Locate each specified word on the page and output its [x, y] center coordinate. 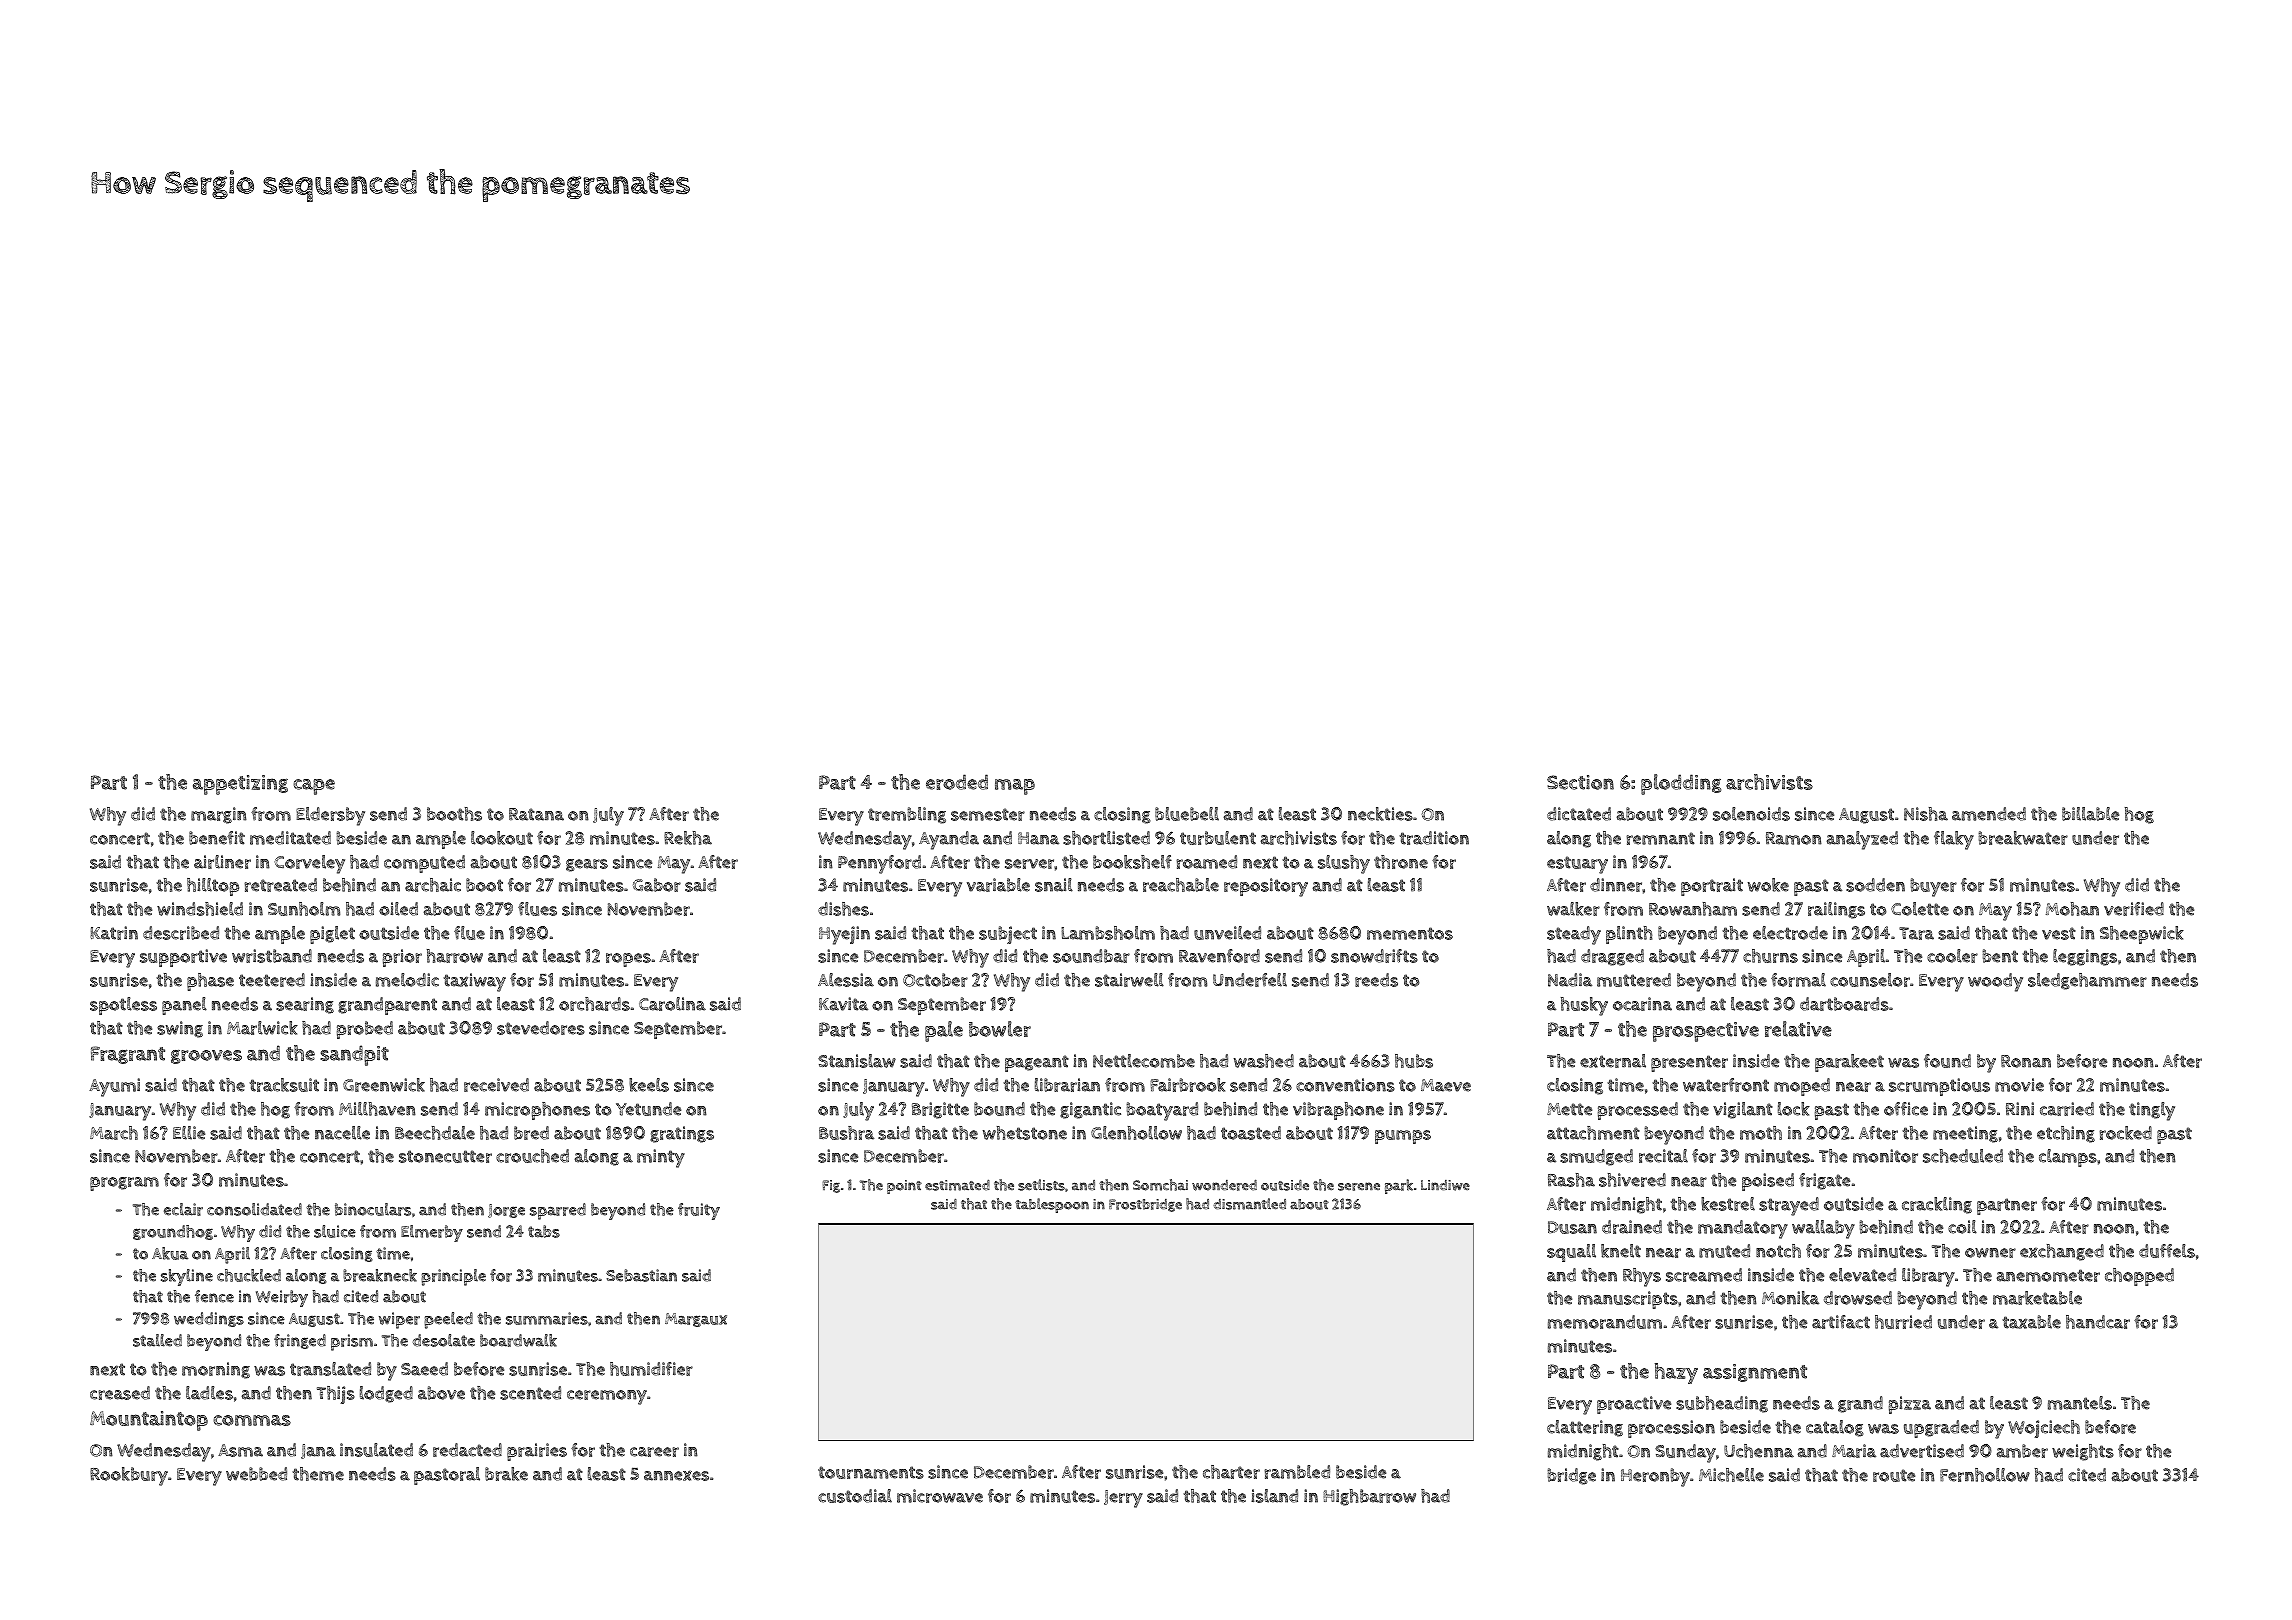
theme [318, 1474]
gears [587, 865]
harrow [455, 956]
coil [1962, 1227]
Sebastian [641, 1275]
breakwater [2023, 838]
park [1399, 1186]
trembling [907, 815]
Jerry [1123, 1499]
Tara [1916, 933]
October [935, 980]
